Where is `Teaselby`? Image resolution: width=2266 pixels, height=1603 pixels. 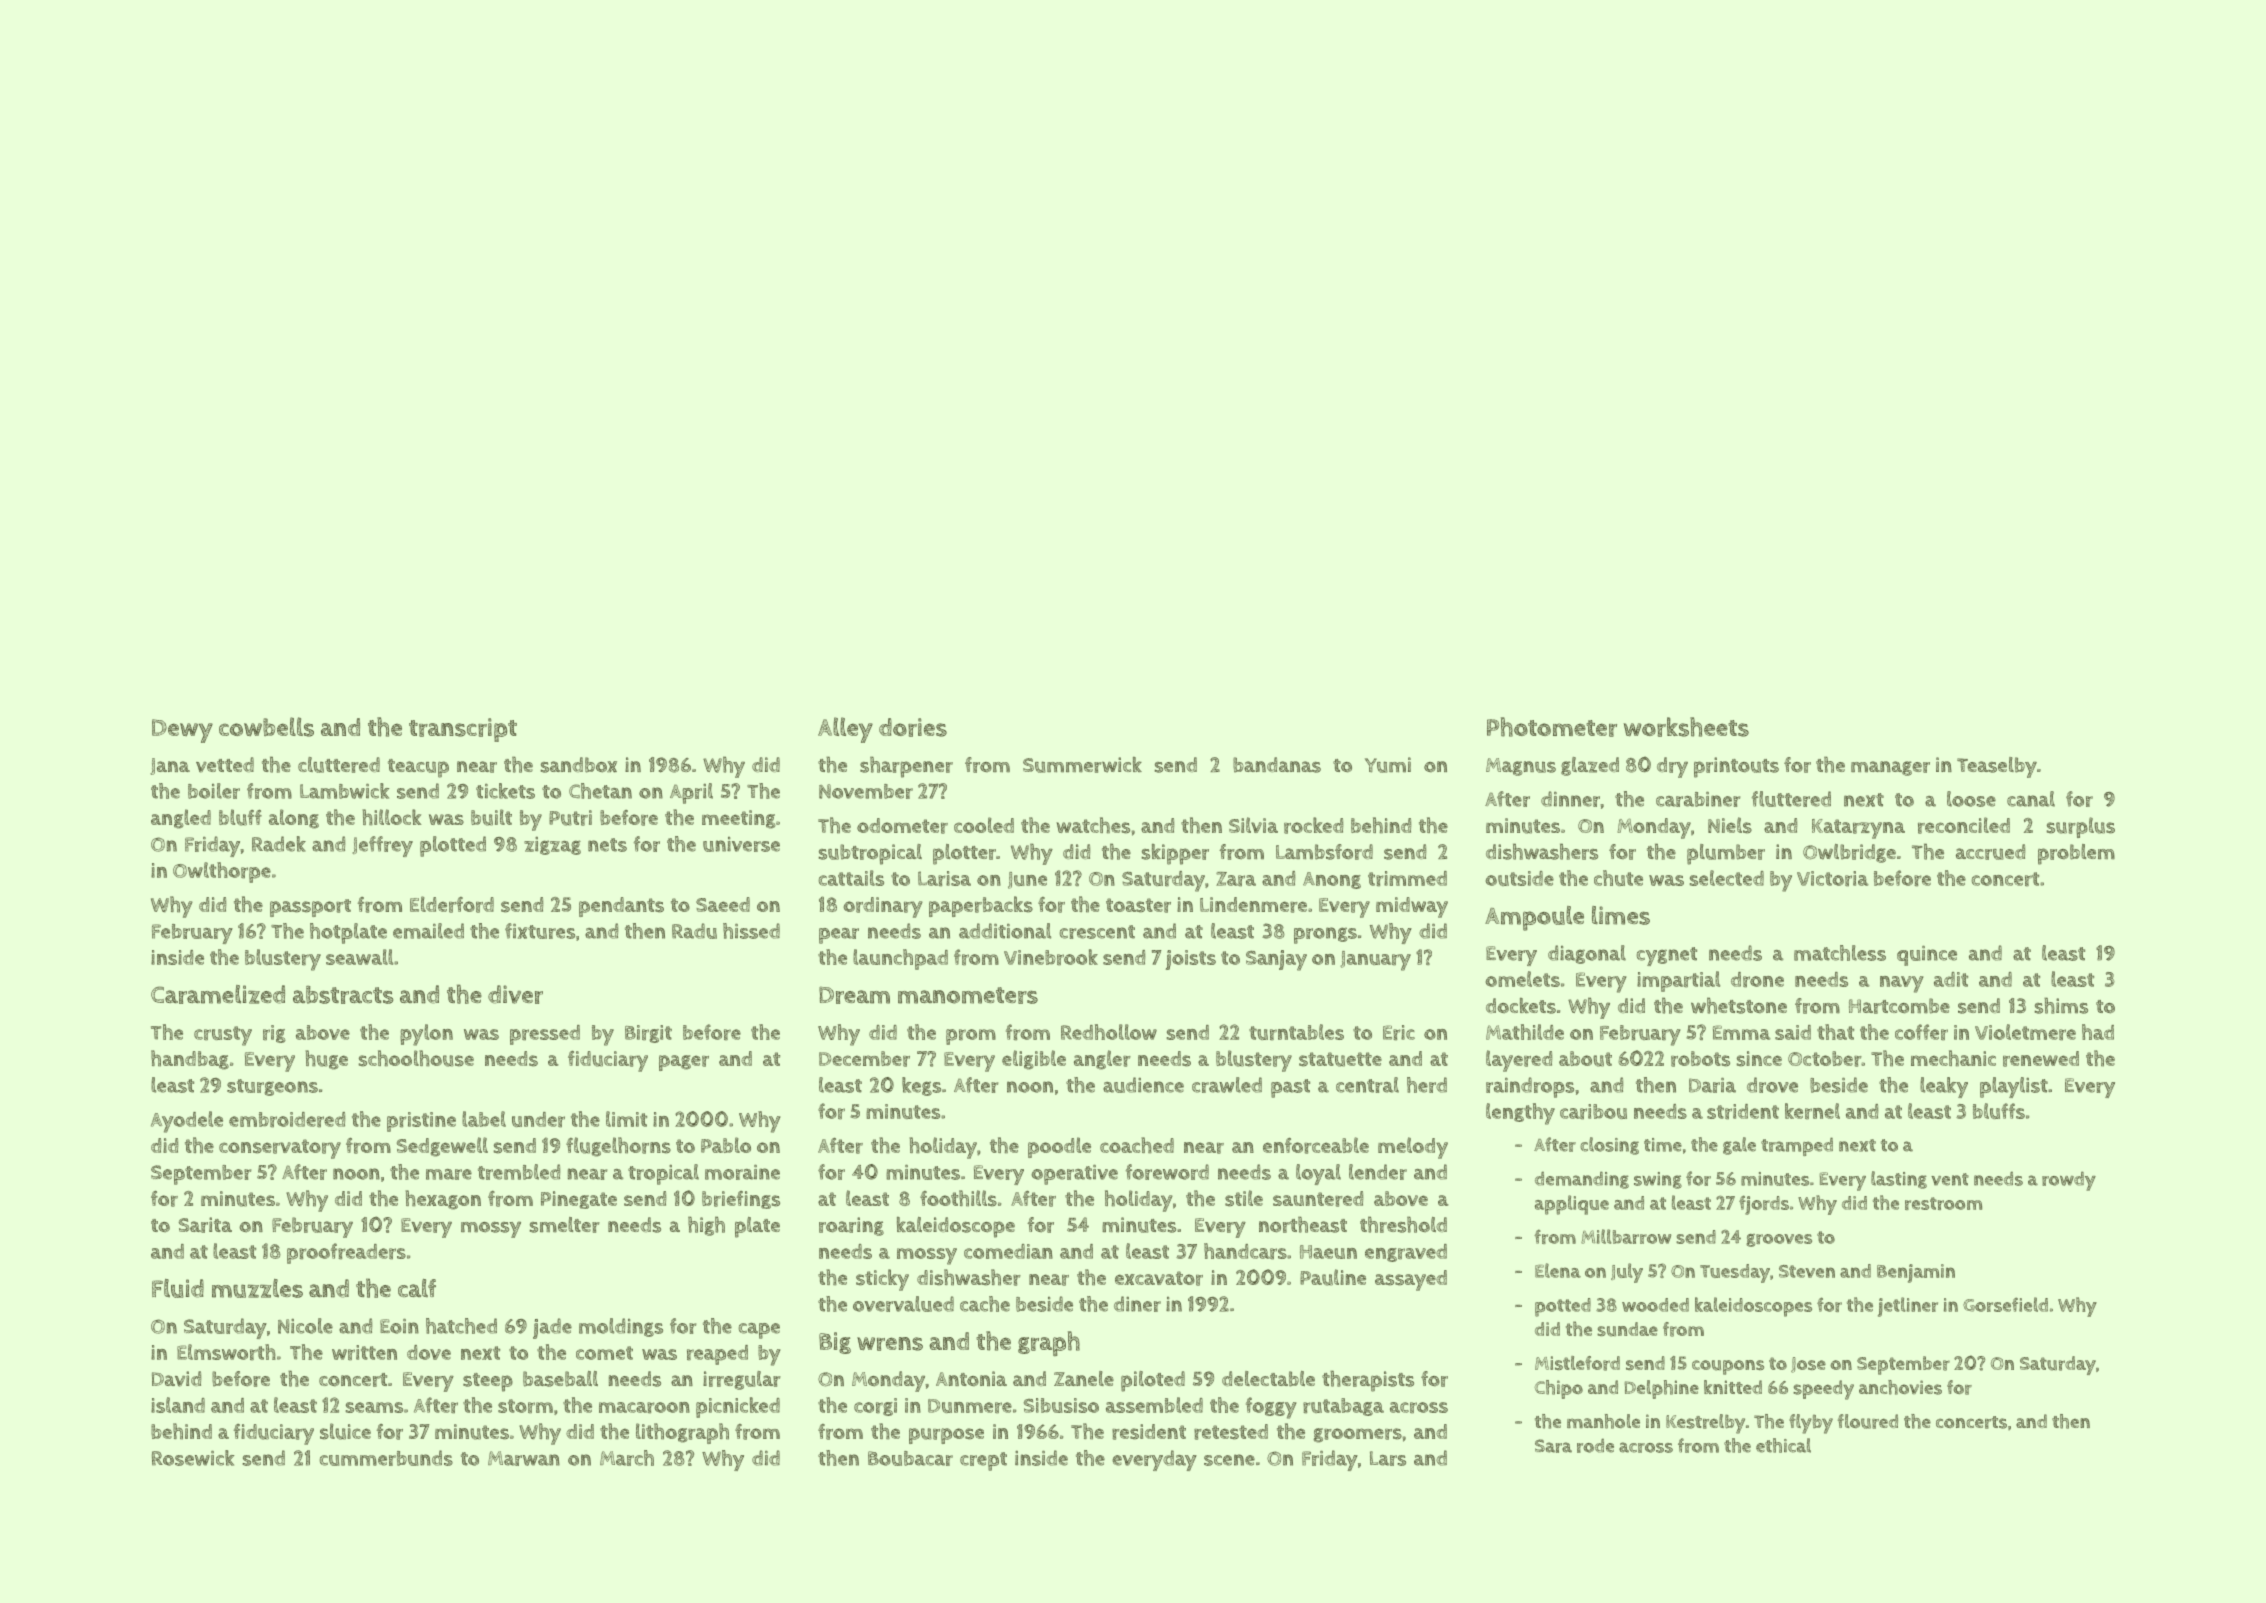
Teaselby is located at coordinates (1997, 767).
